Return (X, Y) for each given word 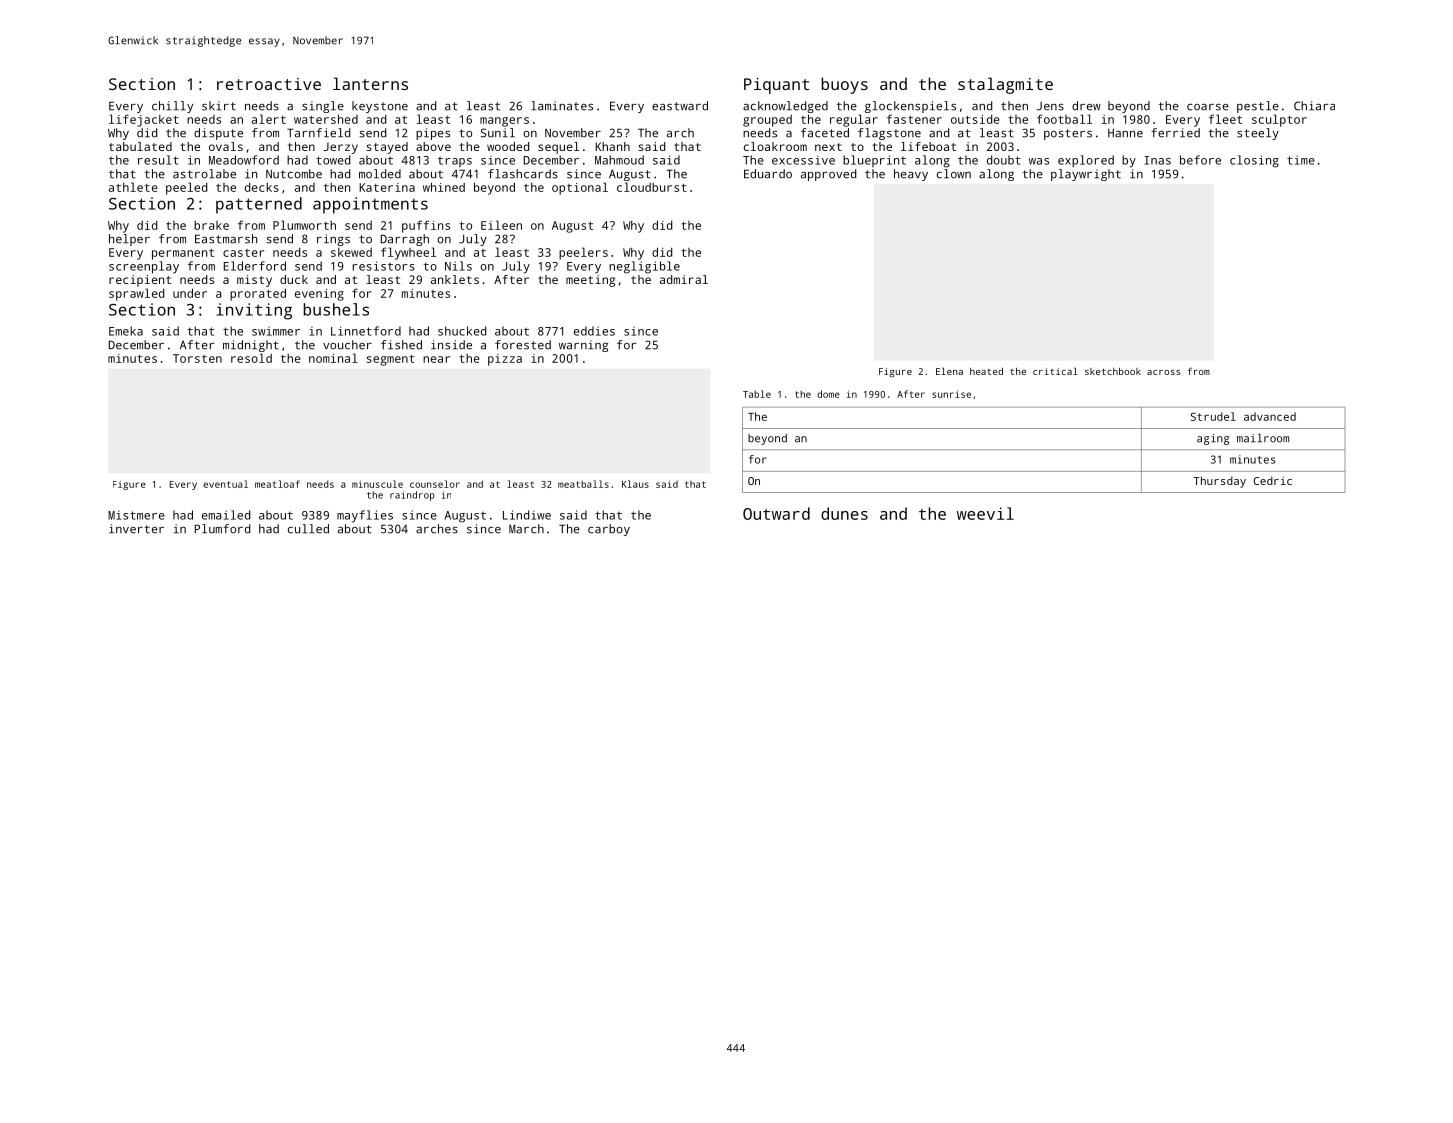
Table (757, 394)
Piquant (776, 86)
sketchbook (1113, 371)
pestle (1258, 107)
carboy (609, 530)
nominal (333, 358)
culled (308, 529)
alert (269, 119)
